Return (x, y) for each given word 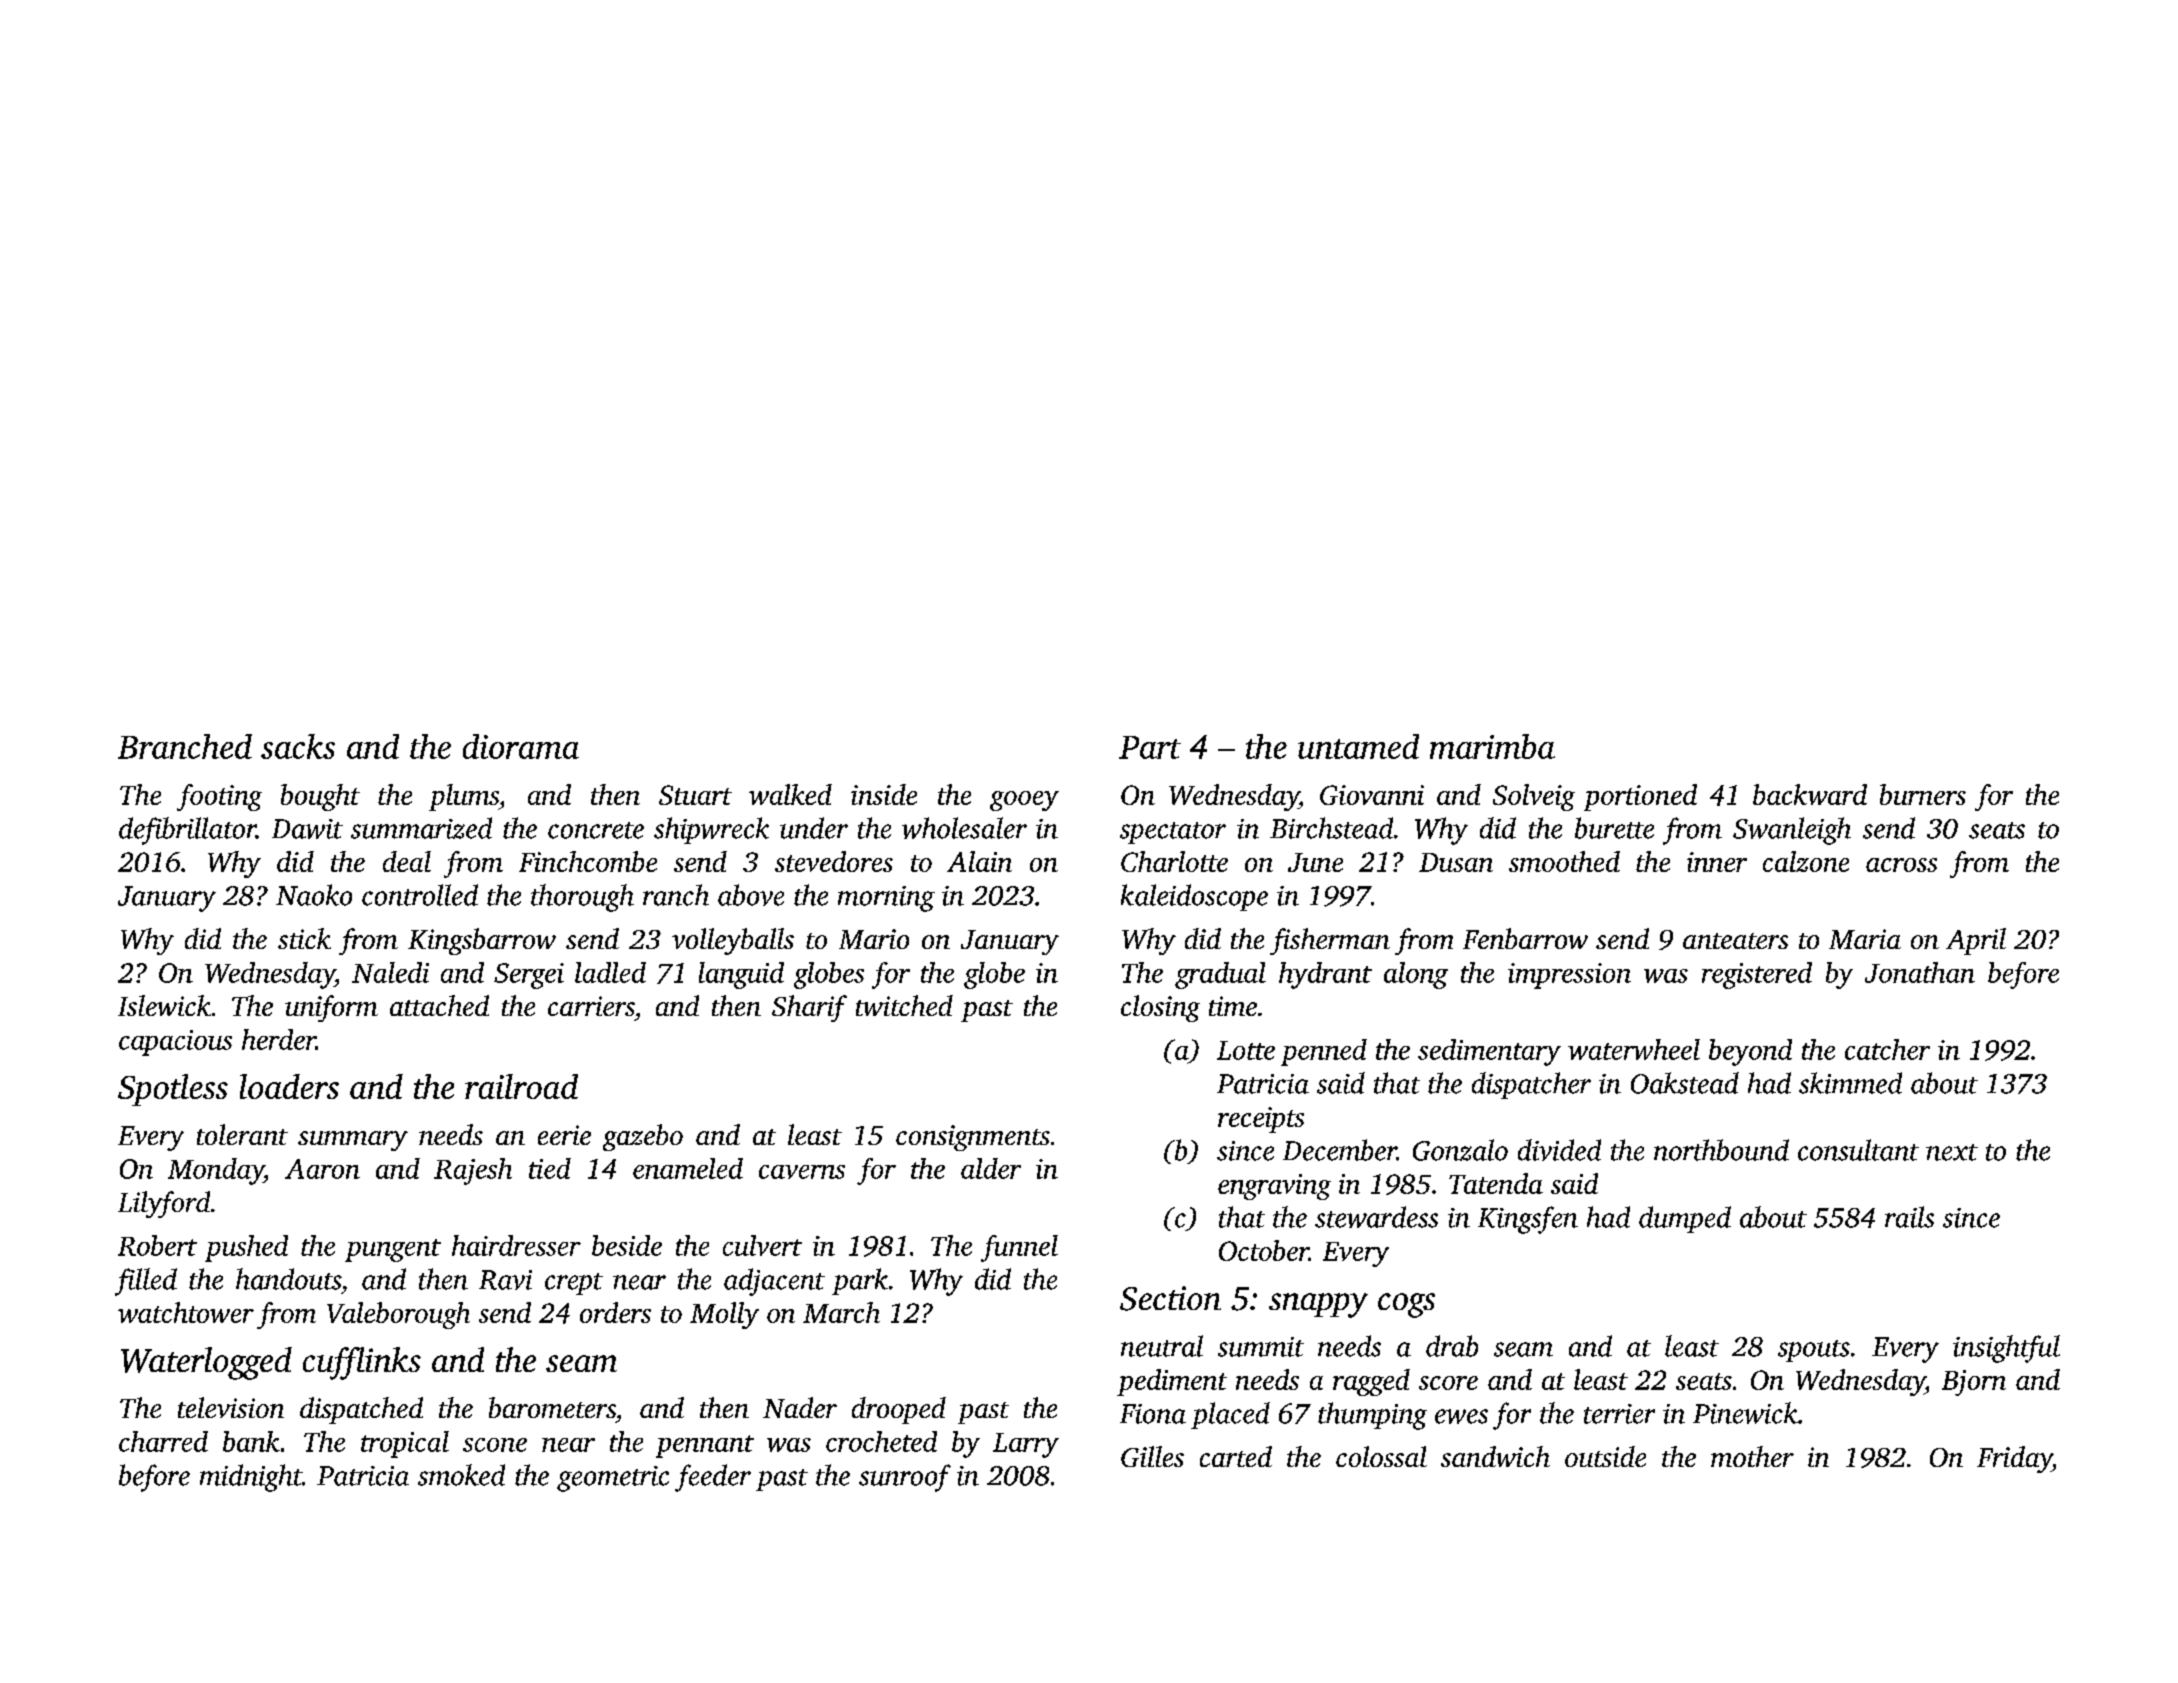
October (1264, 1250)
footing (219, 797)
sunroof (905, 1478)
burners (1923, 794)
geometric (613, 1479)
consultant (1858, 1150)
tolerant (242, 1134)
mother (1752, 1456)
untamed (1358, 746)
